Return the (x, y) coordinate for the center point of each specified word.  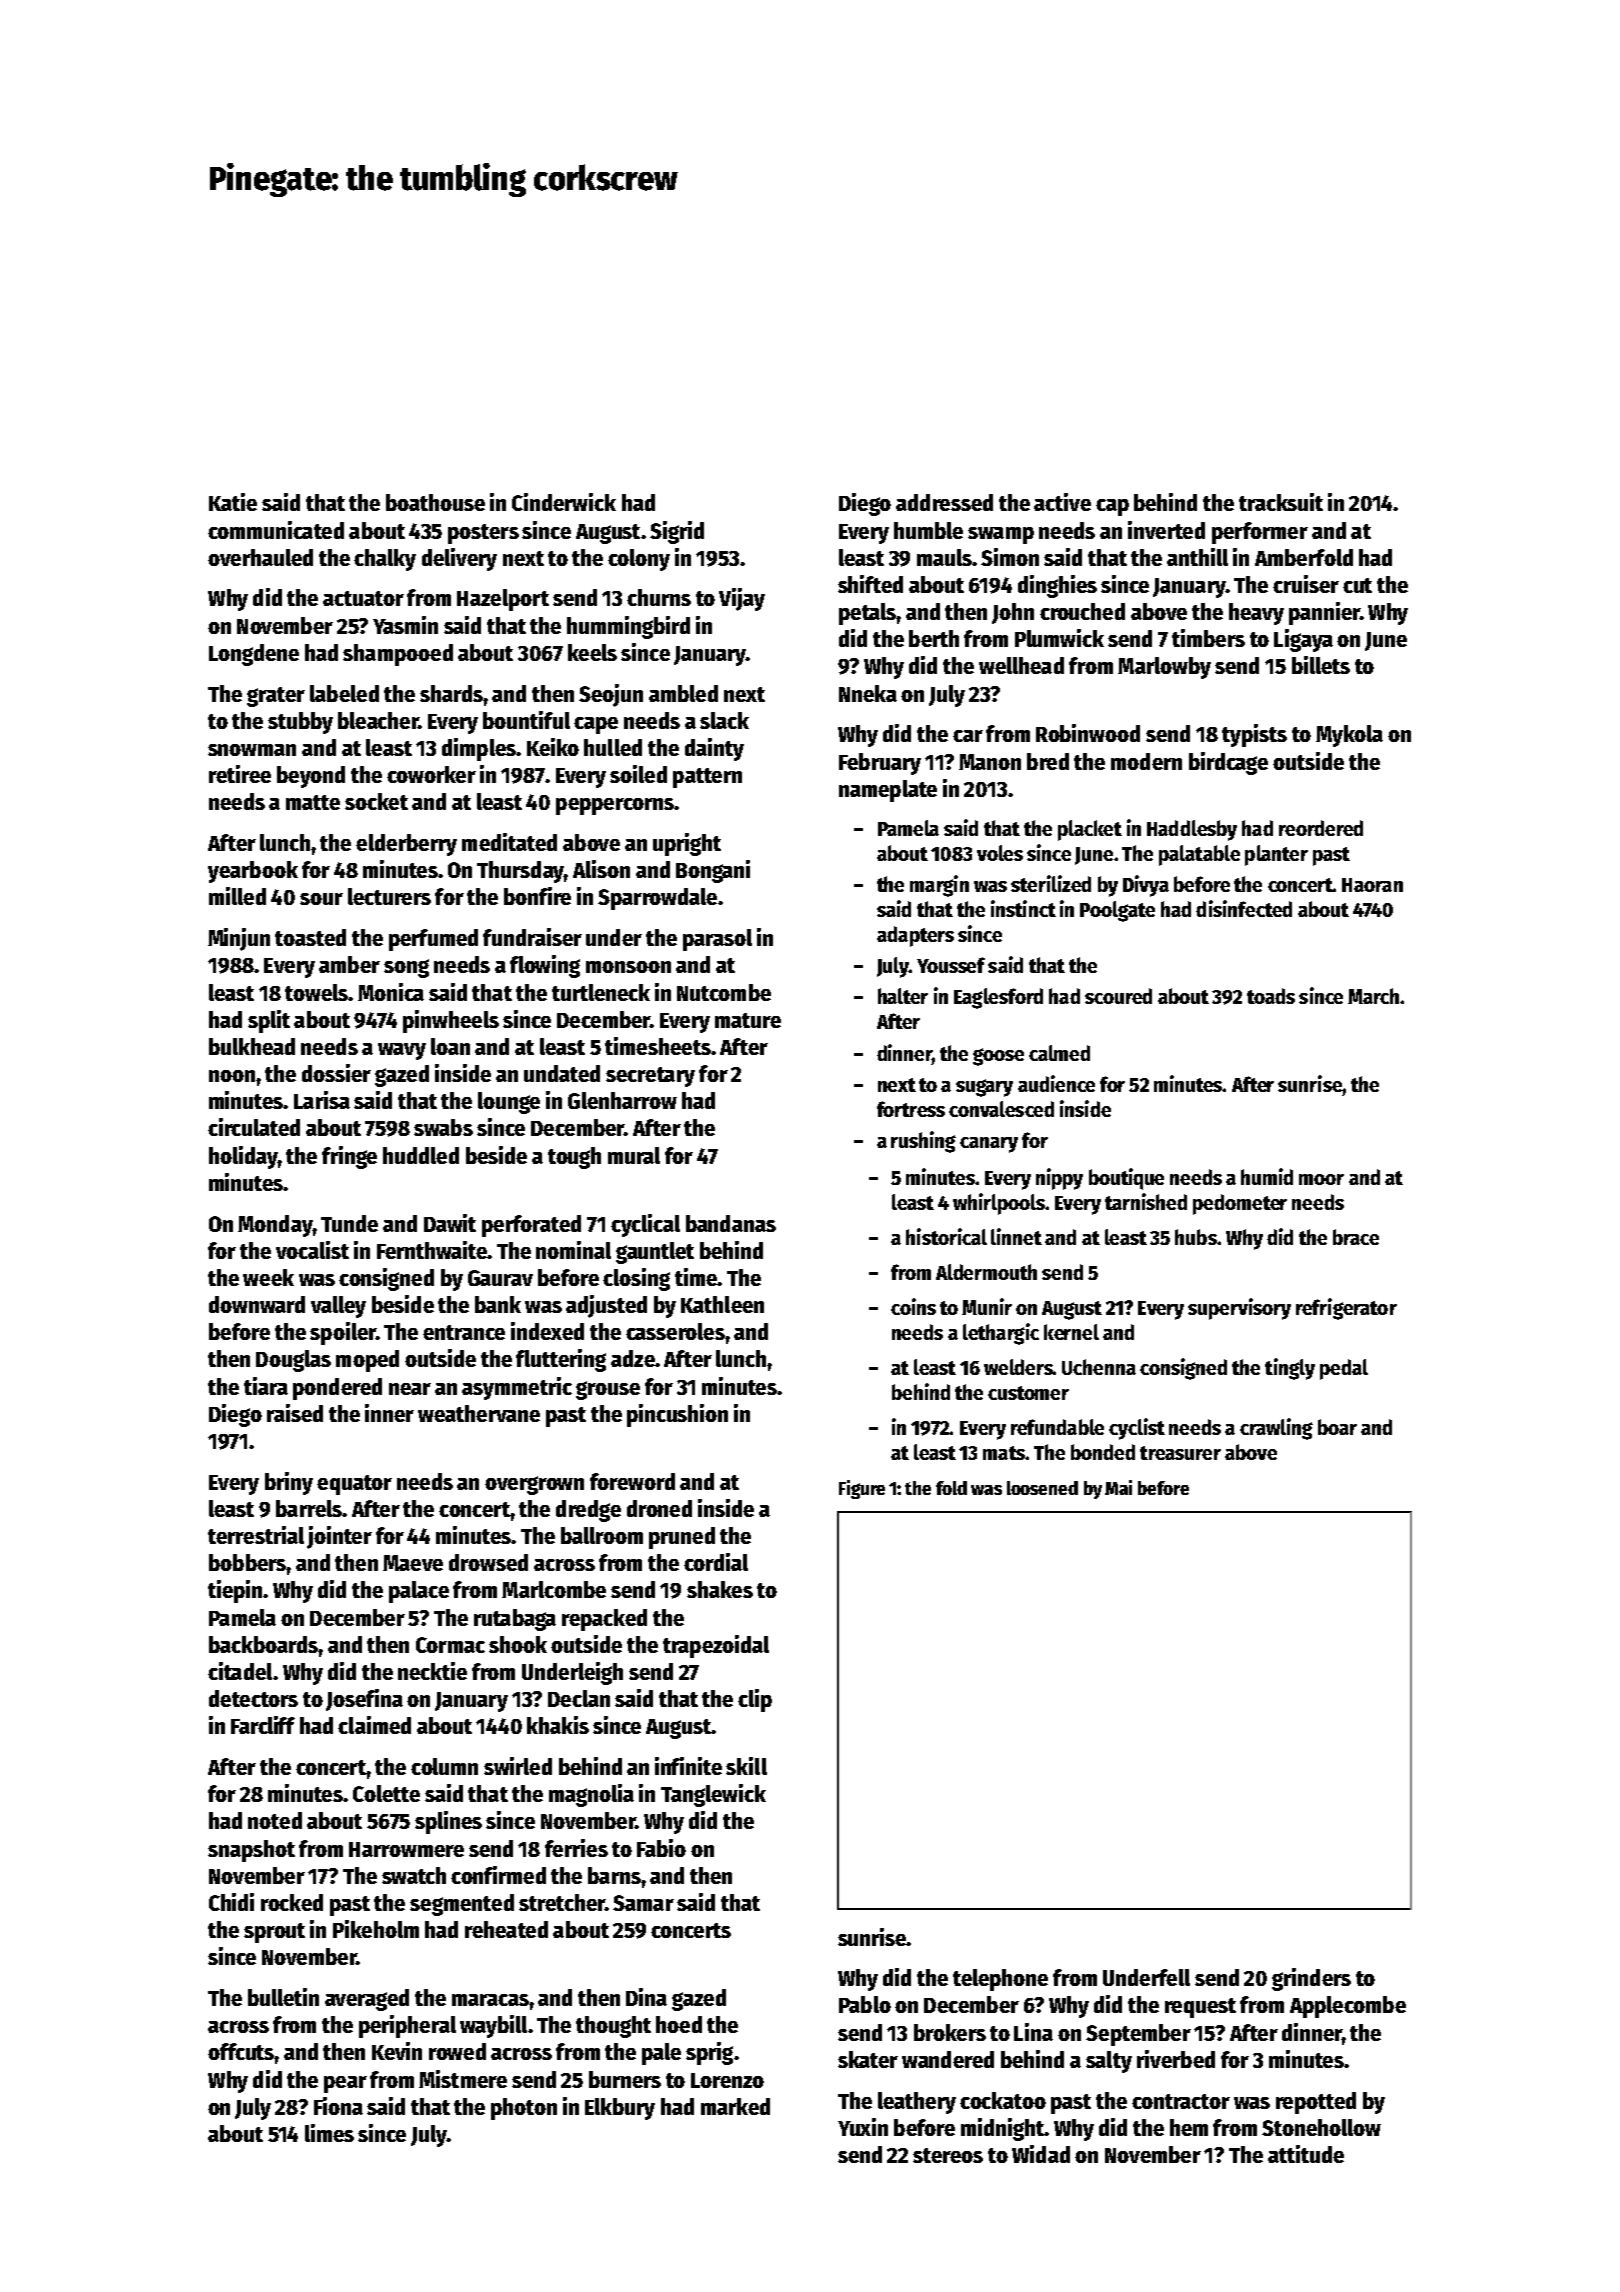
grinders (1311, 1979)
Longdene (254, 655)
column (444, 1766)
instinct (1023, 908)
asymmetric (517, 1388)
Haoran (1372, 885)
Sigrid (677, 532)
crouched (1082, 611)
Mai (1118, 1487)
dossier (336, 1073)
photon (524, 2109)
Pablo (865, 2004)
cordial (716, 1562)
